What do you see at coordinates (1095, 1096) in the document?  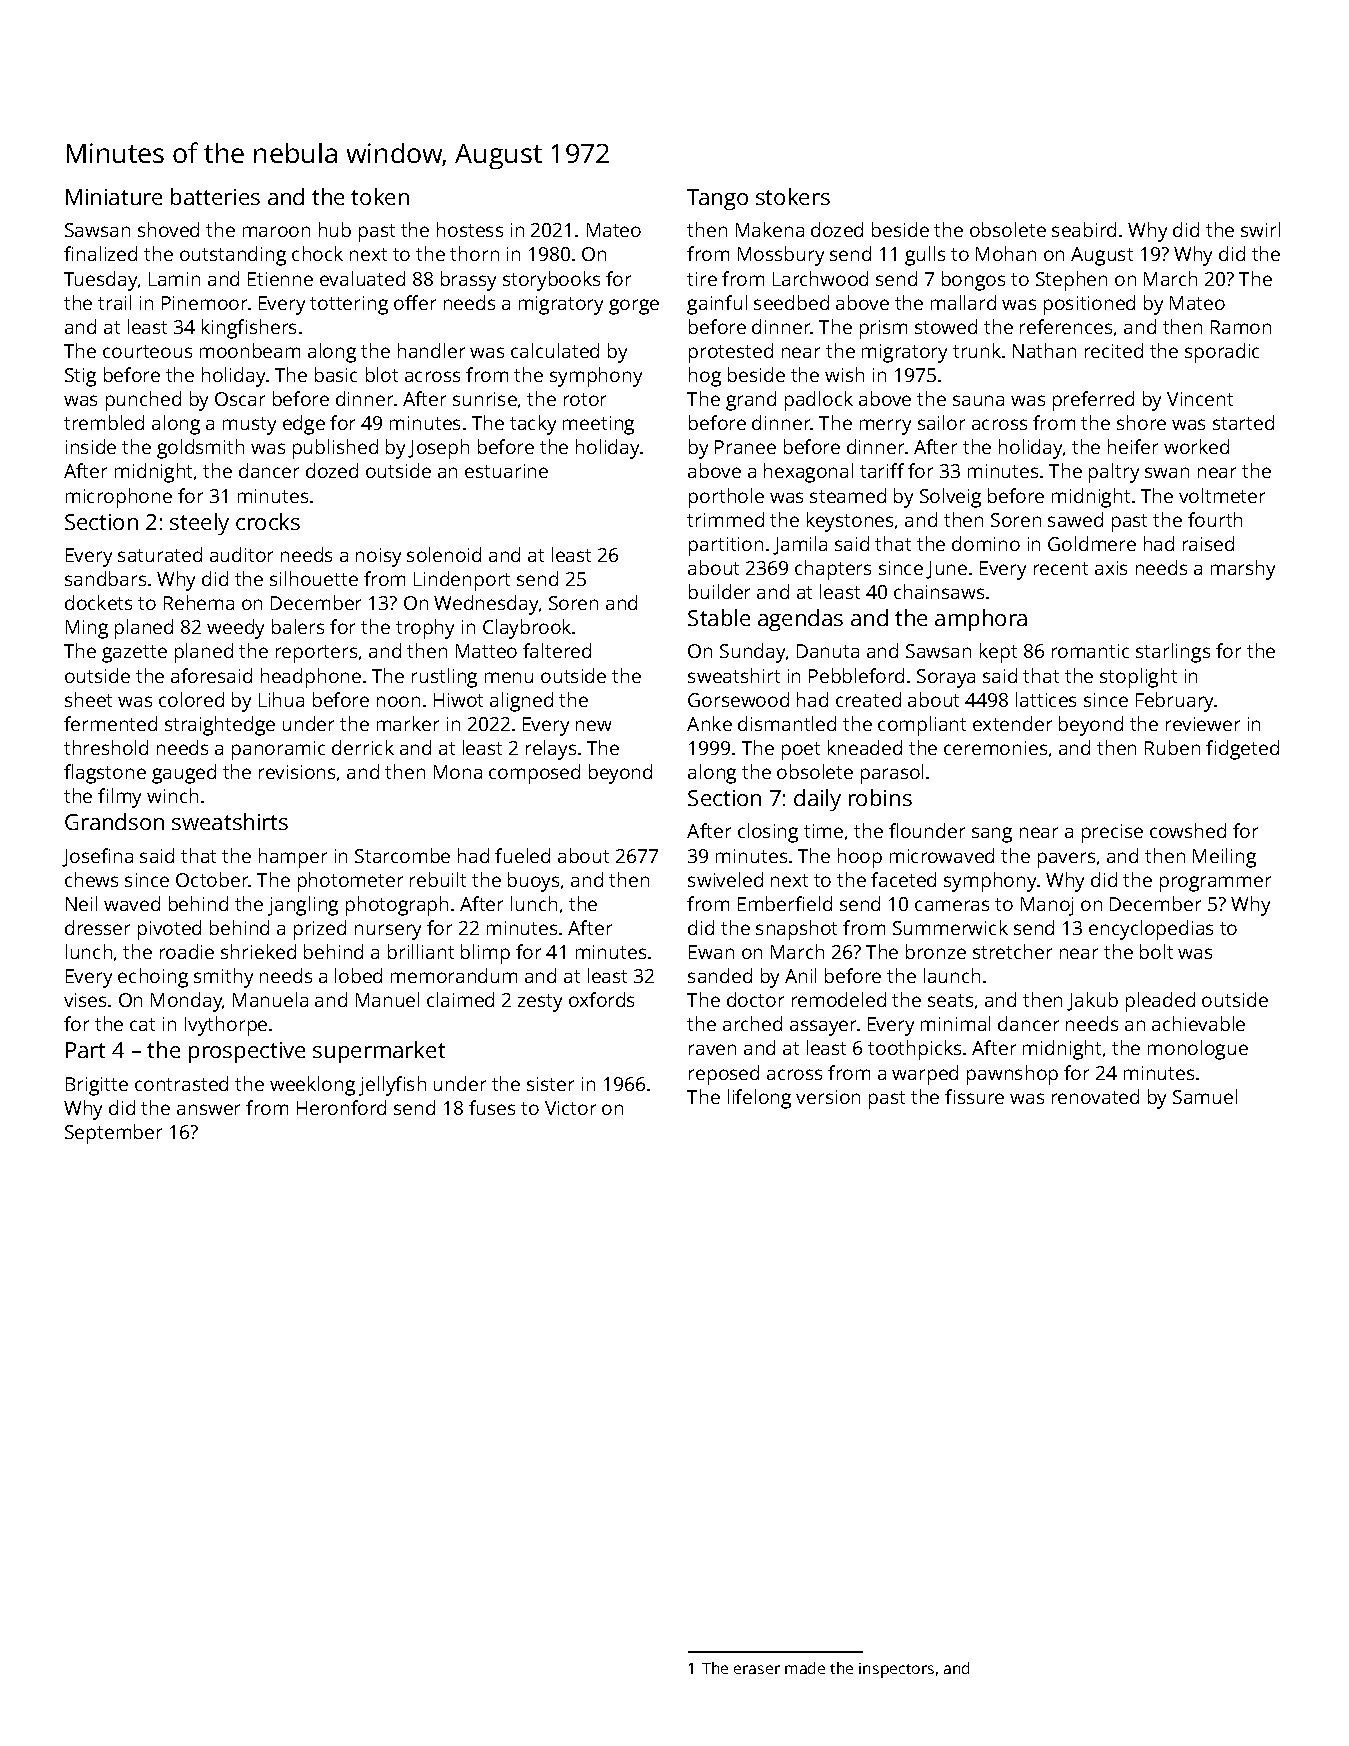 I see `renovated` at bounding box center [1095, 1096].
